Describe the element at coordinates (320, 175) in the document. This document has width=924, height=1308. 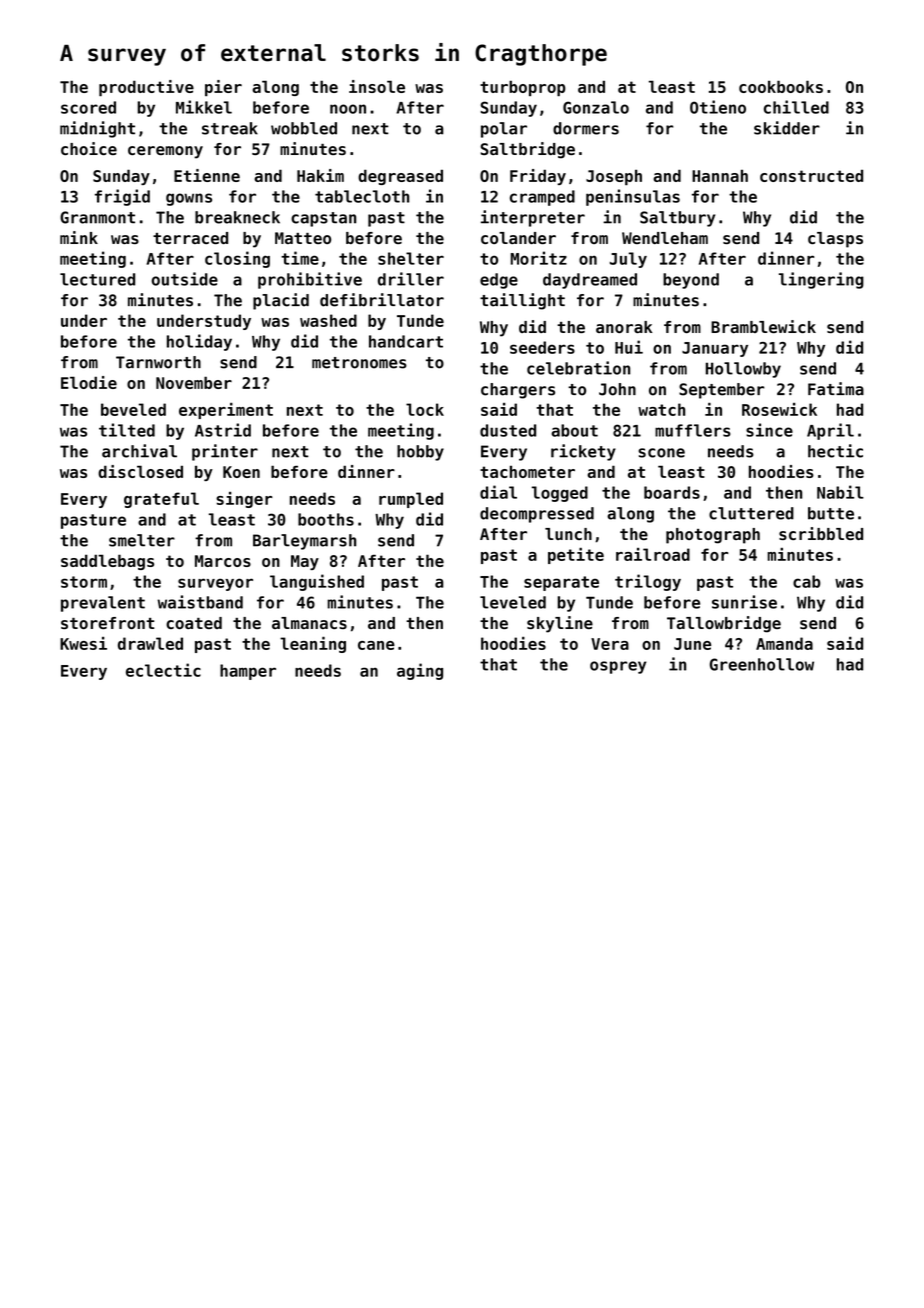
I see `Hakim` at that location.
